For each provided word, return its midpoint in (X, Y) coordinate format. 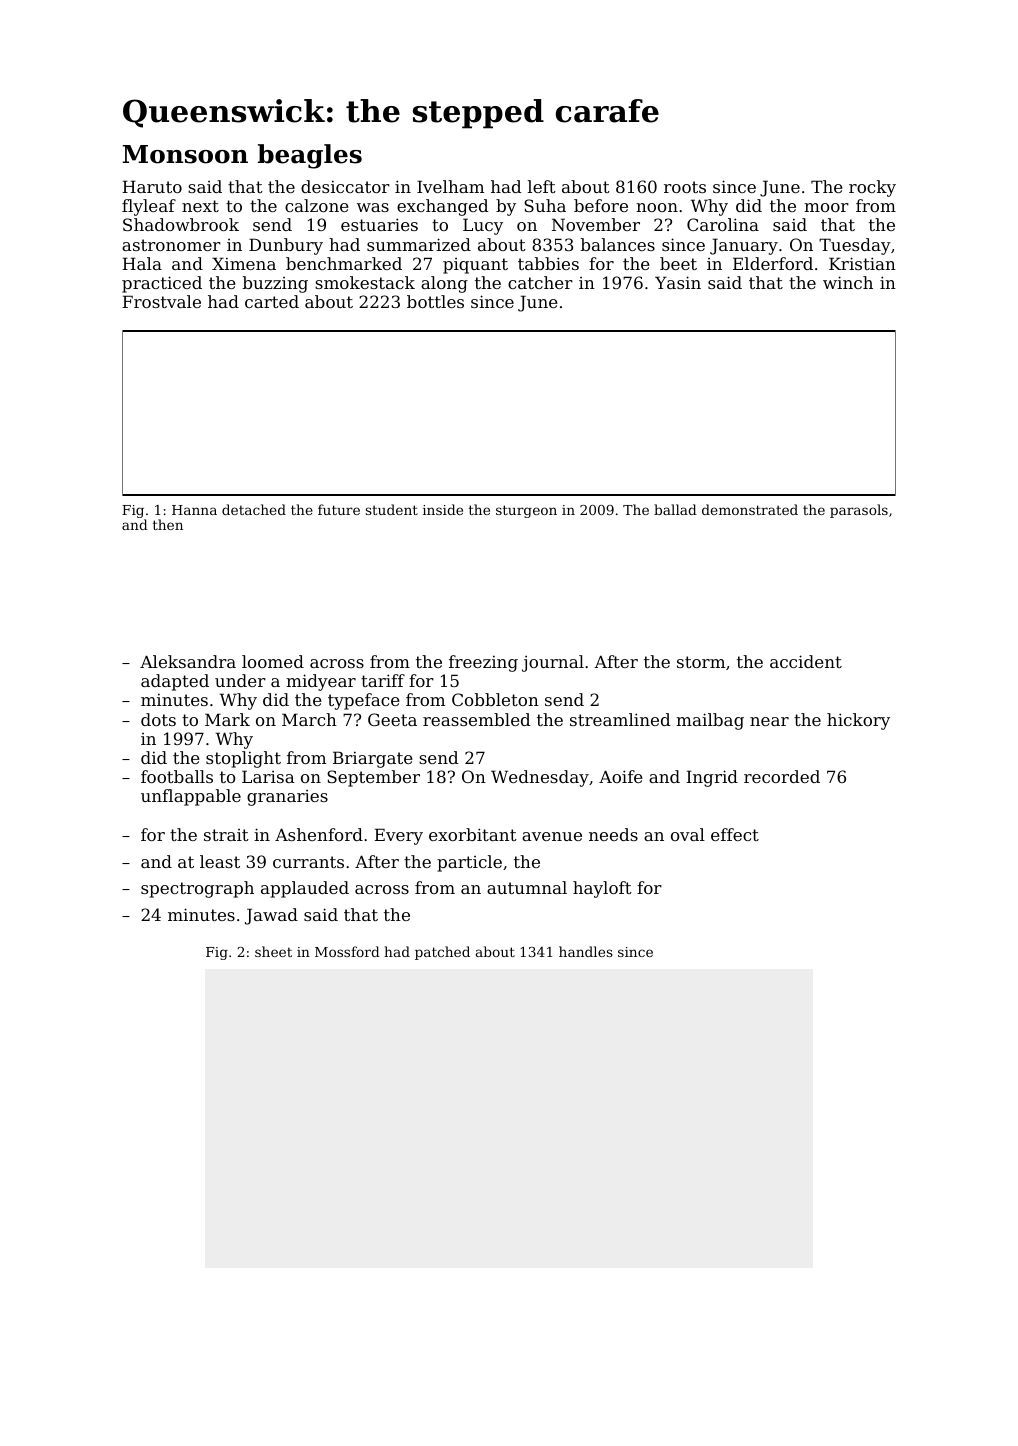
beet (678, 263)
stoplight (243, 759)
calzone (317, 205)
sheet (273, 951)
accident (806, 661)
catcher (540, 282)
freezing (483, 663)
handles (586, 951)
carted (272, 301)
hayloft (602, 889)
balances (618, 244)
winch (848, 282)
